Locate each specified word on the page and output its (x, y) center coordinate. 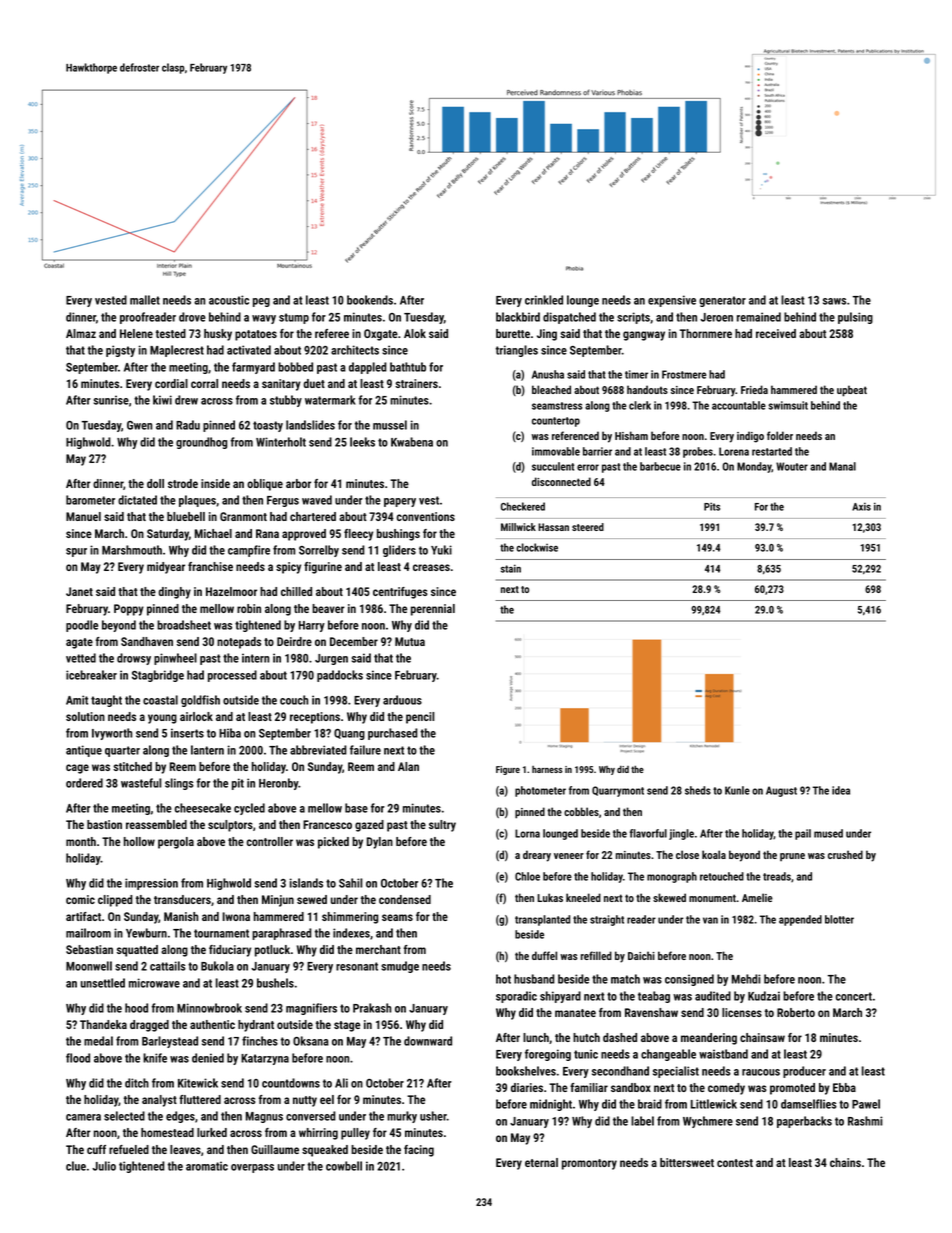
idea (841, 790)
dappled (368, 368)
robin (249, 608)
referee (332, 333)
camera (83, 1117)
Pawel (866, 1104)
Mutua (410, 641)
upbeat (852, 391)
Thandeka (103, 1024)
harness (547, 769)
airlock (196, 716)
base (356, 808)
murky (402, 1117)
